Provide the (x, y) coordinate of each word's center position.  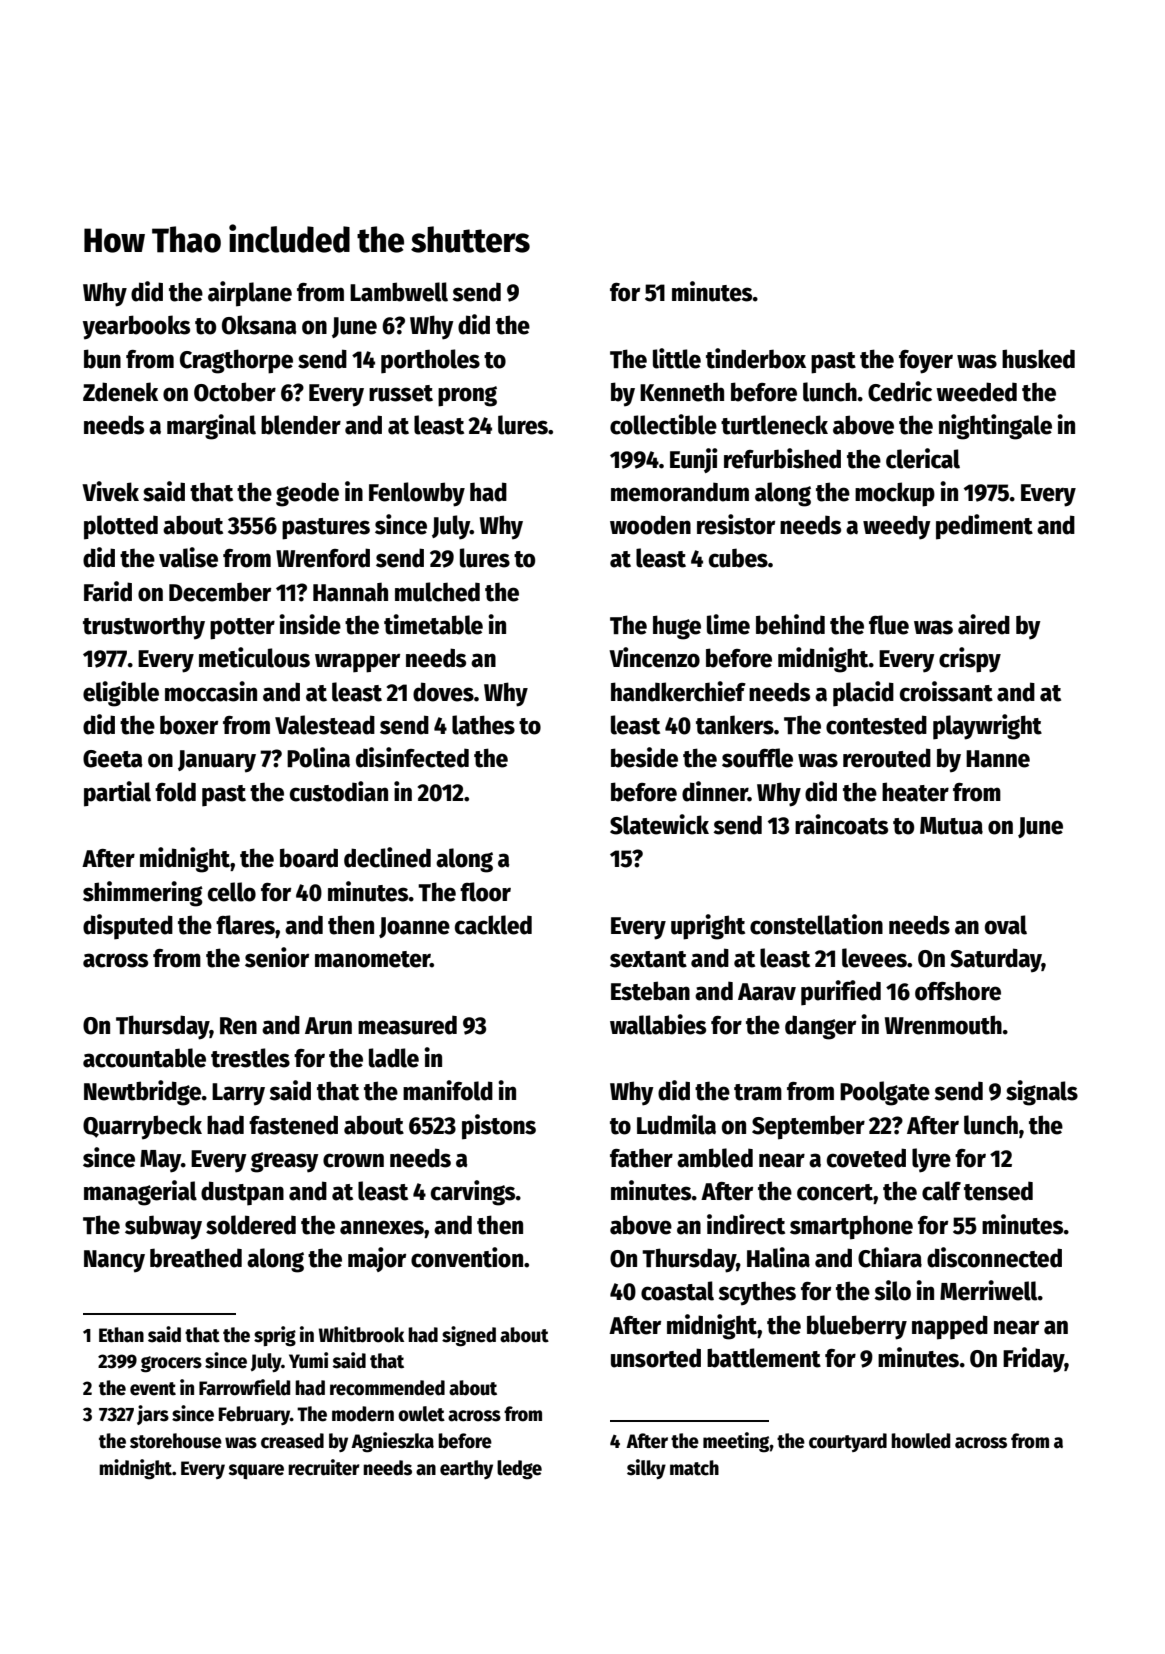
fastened (293, 1125)
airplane (250, 294)
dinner (715, 791)
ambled (715, 1158)
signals (1042, 1093)
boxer (189, 725)
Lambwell (399, 292)
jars (153, 1415)
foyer (926, 362)
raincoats (841, 824)
